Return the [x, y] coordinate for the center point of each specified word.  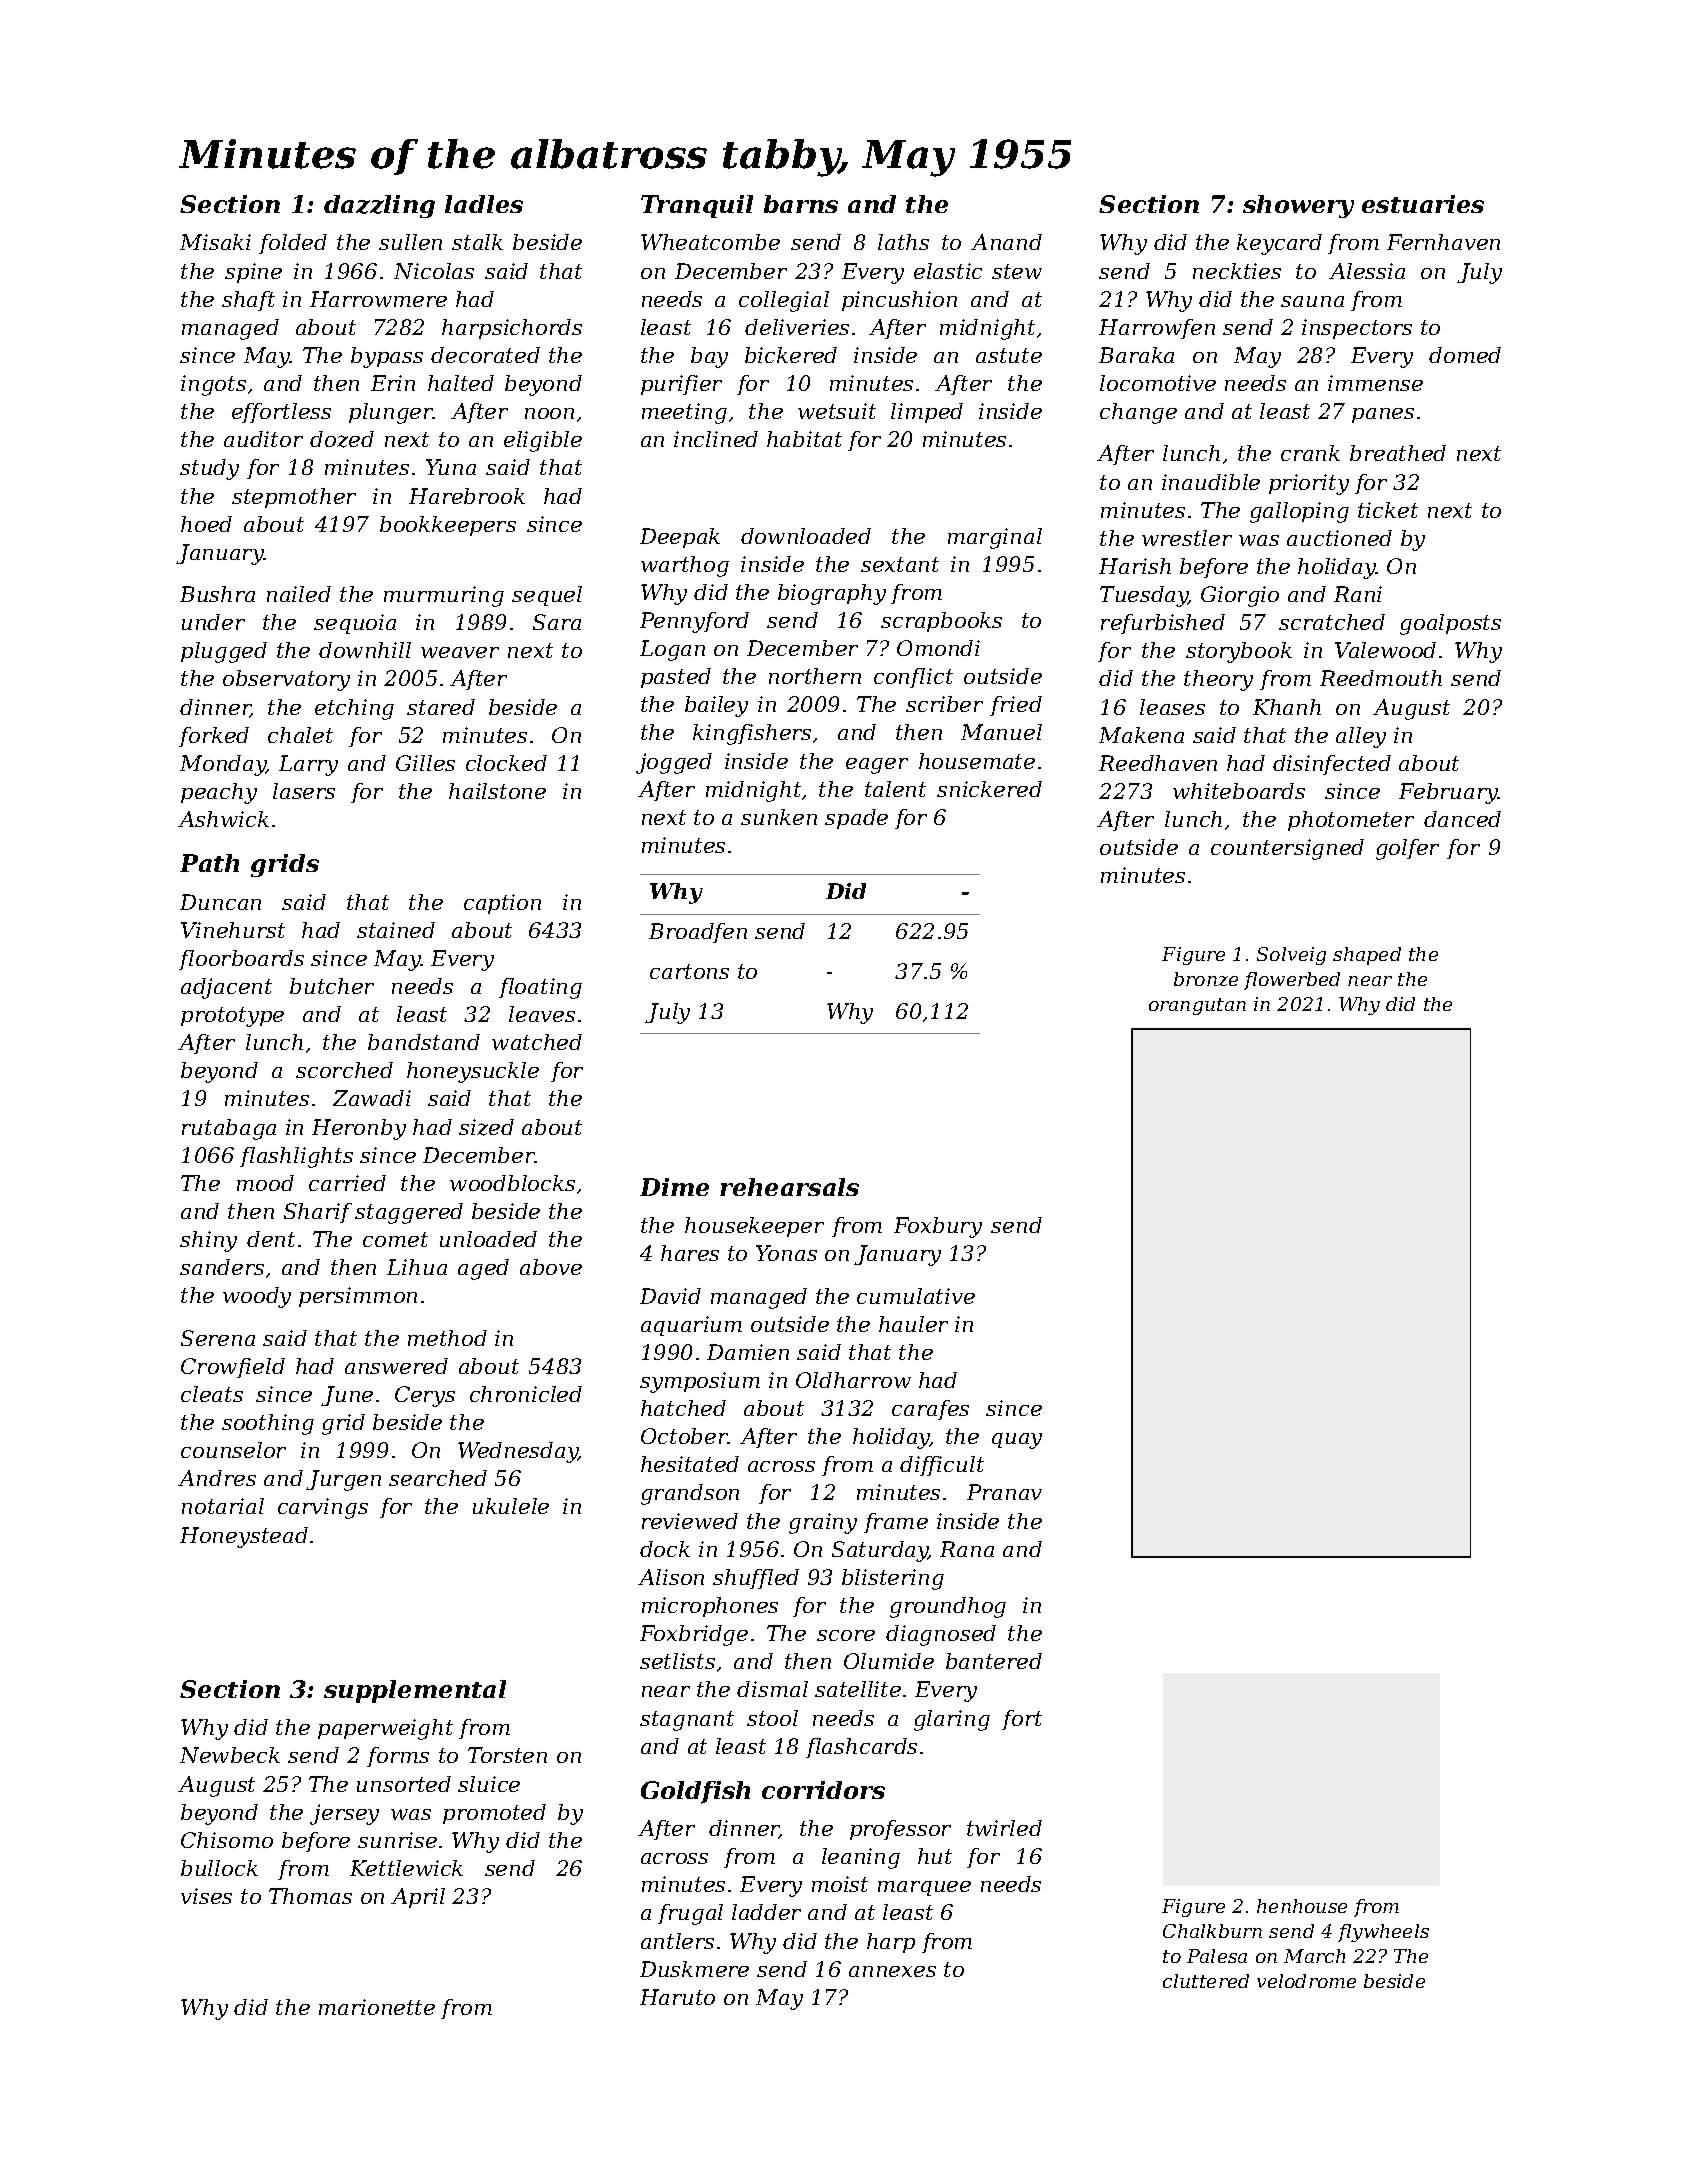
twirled [1004, 1828]
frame [896, 1523]
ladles [484, 204]
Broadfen [698, 933]
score [846, 1635]
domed [1465, 355]
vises [206, 1896]
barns [801, 204]
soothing [268, 1424]
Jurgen [343, 1480]
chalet [300, 735]
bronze [1206, 979]
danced [1462, 819]
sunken [779, 817]
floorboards [241, 960]
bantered [994, 1661]
